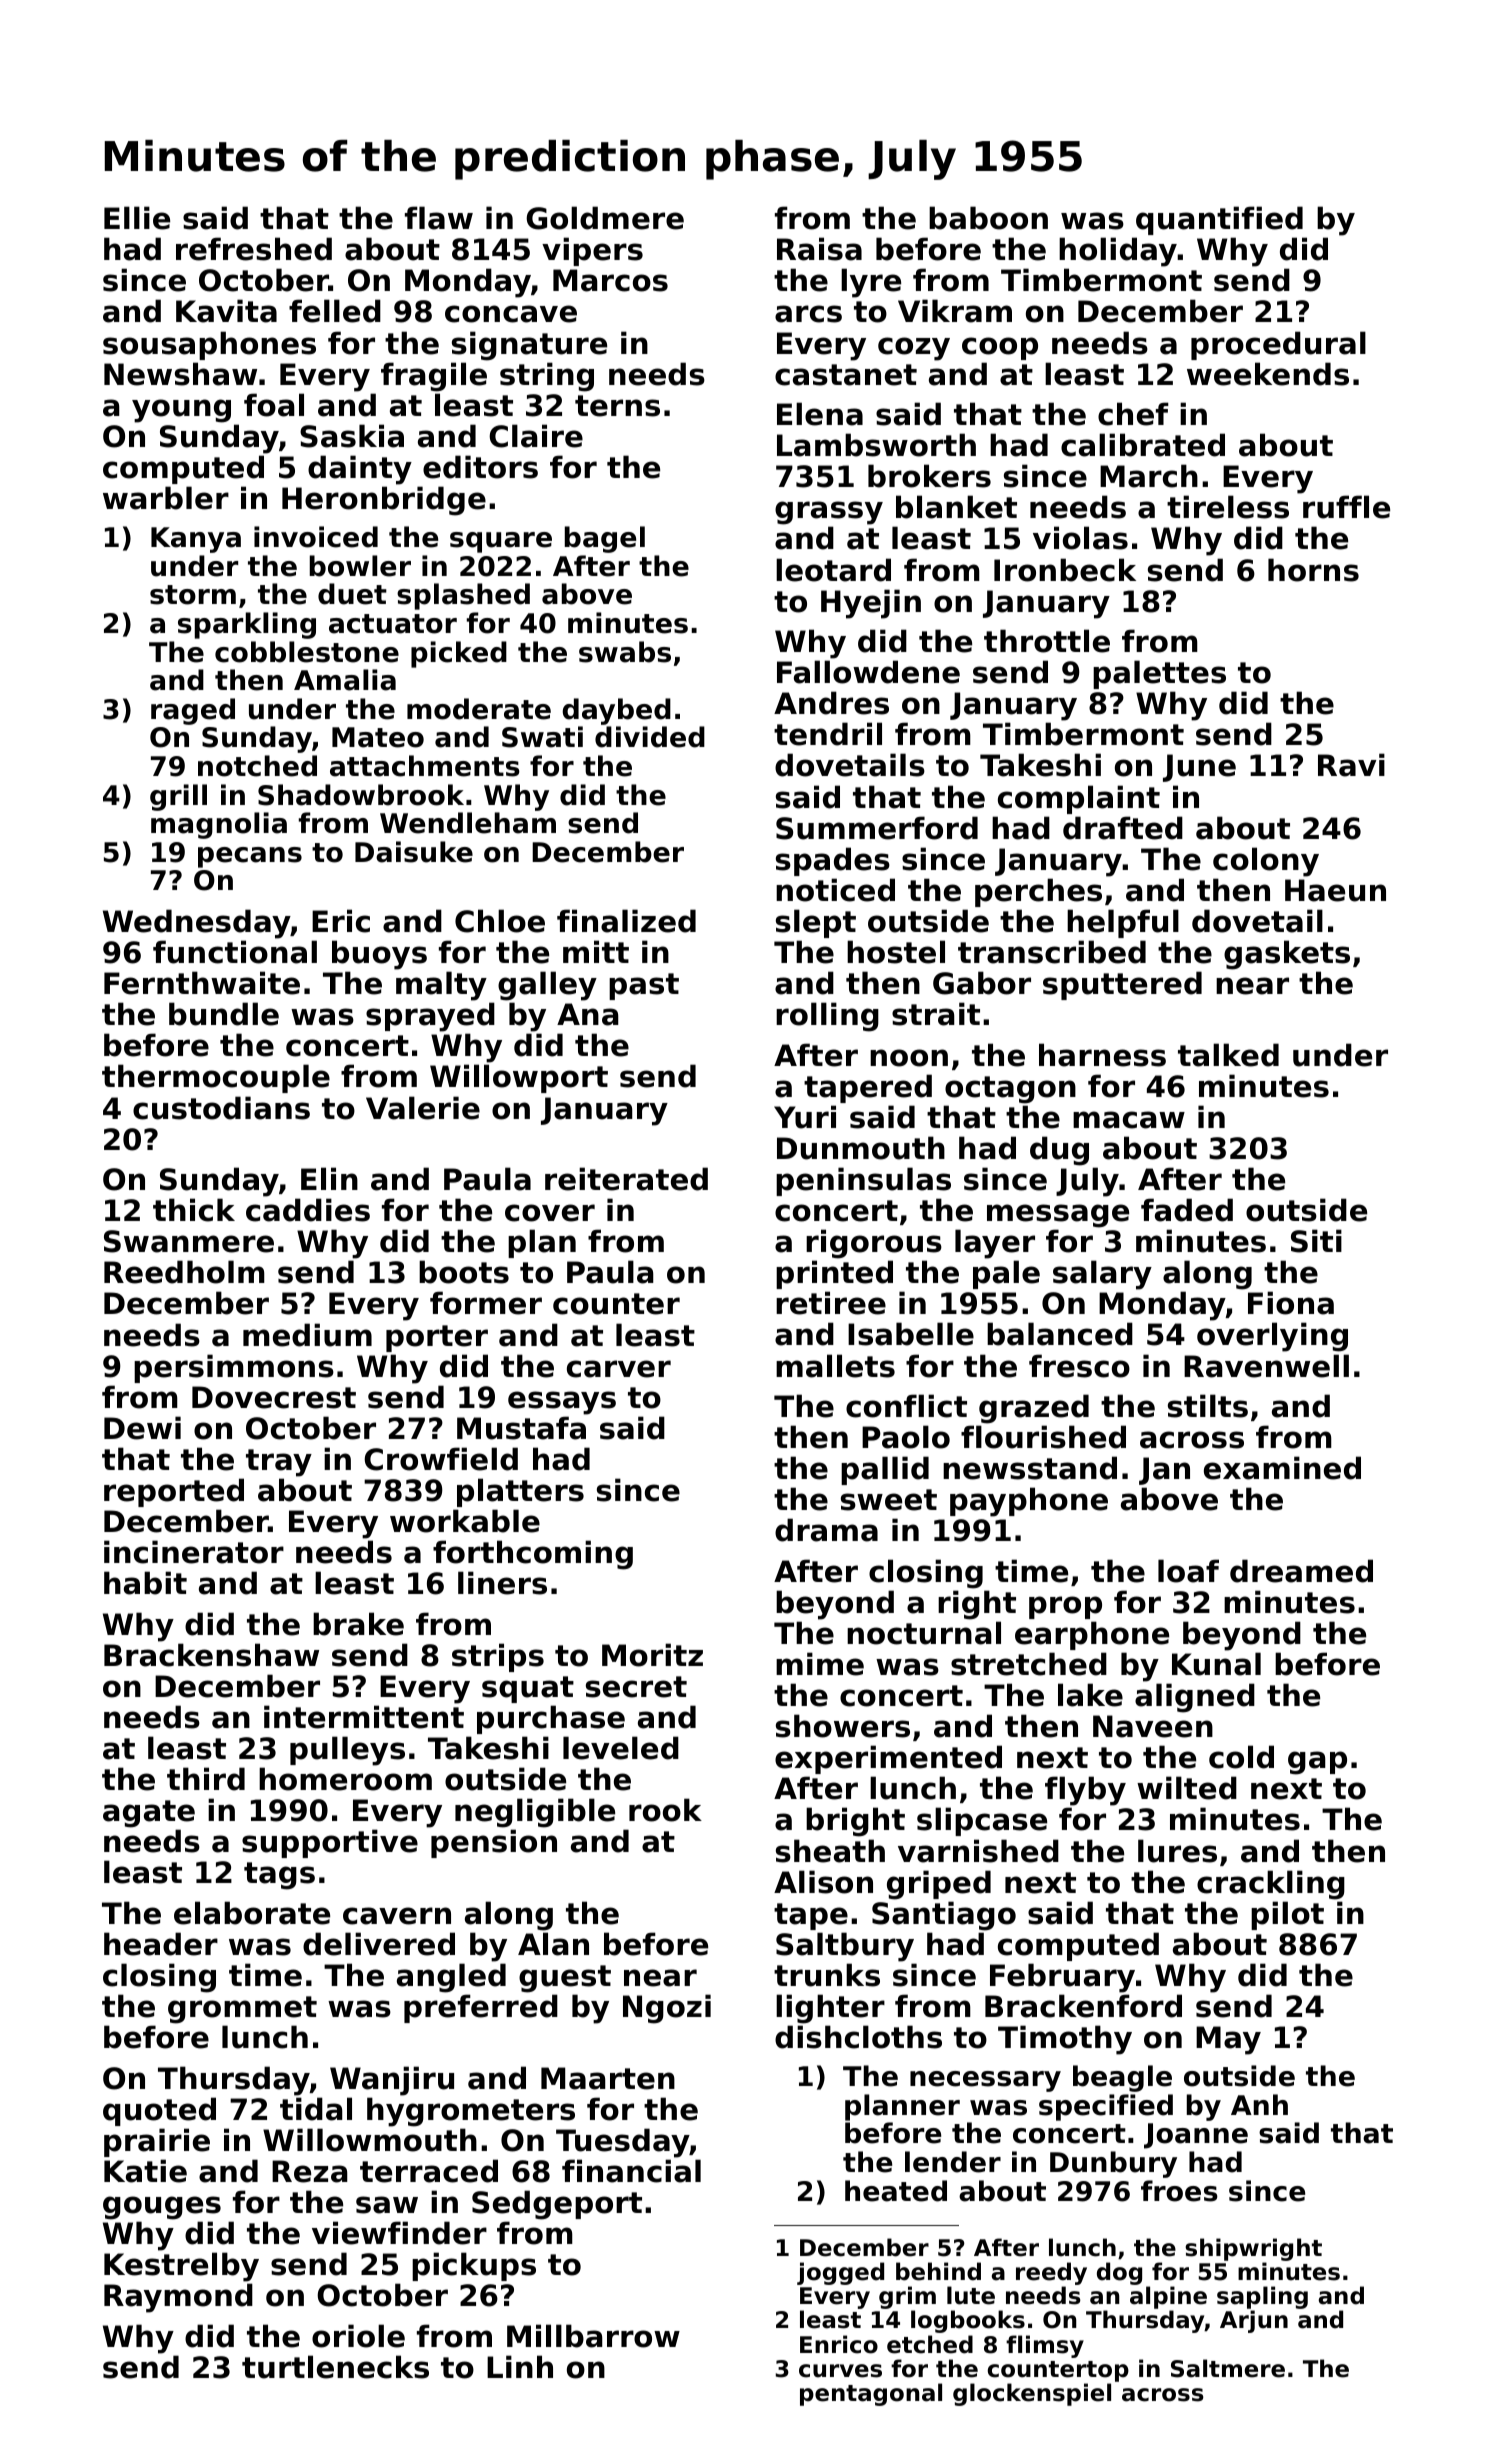 The width and height of the document is (1496, 2464). What do you see at coordinates (257, 766) in the document?
I see `notched` at bounding box center [257, 766].
